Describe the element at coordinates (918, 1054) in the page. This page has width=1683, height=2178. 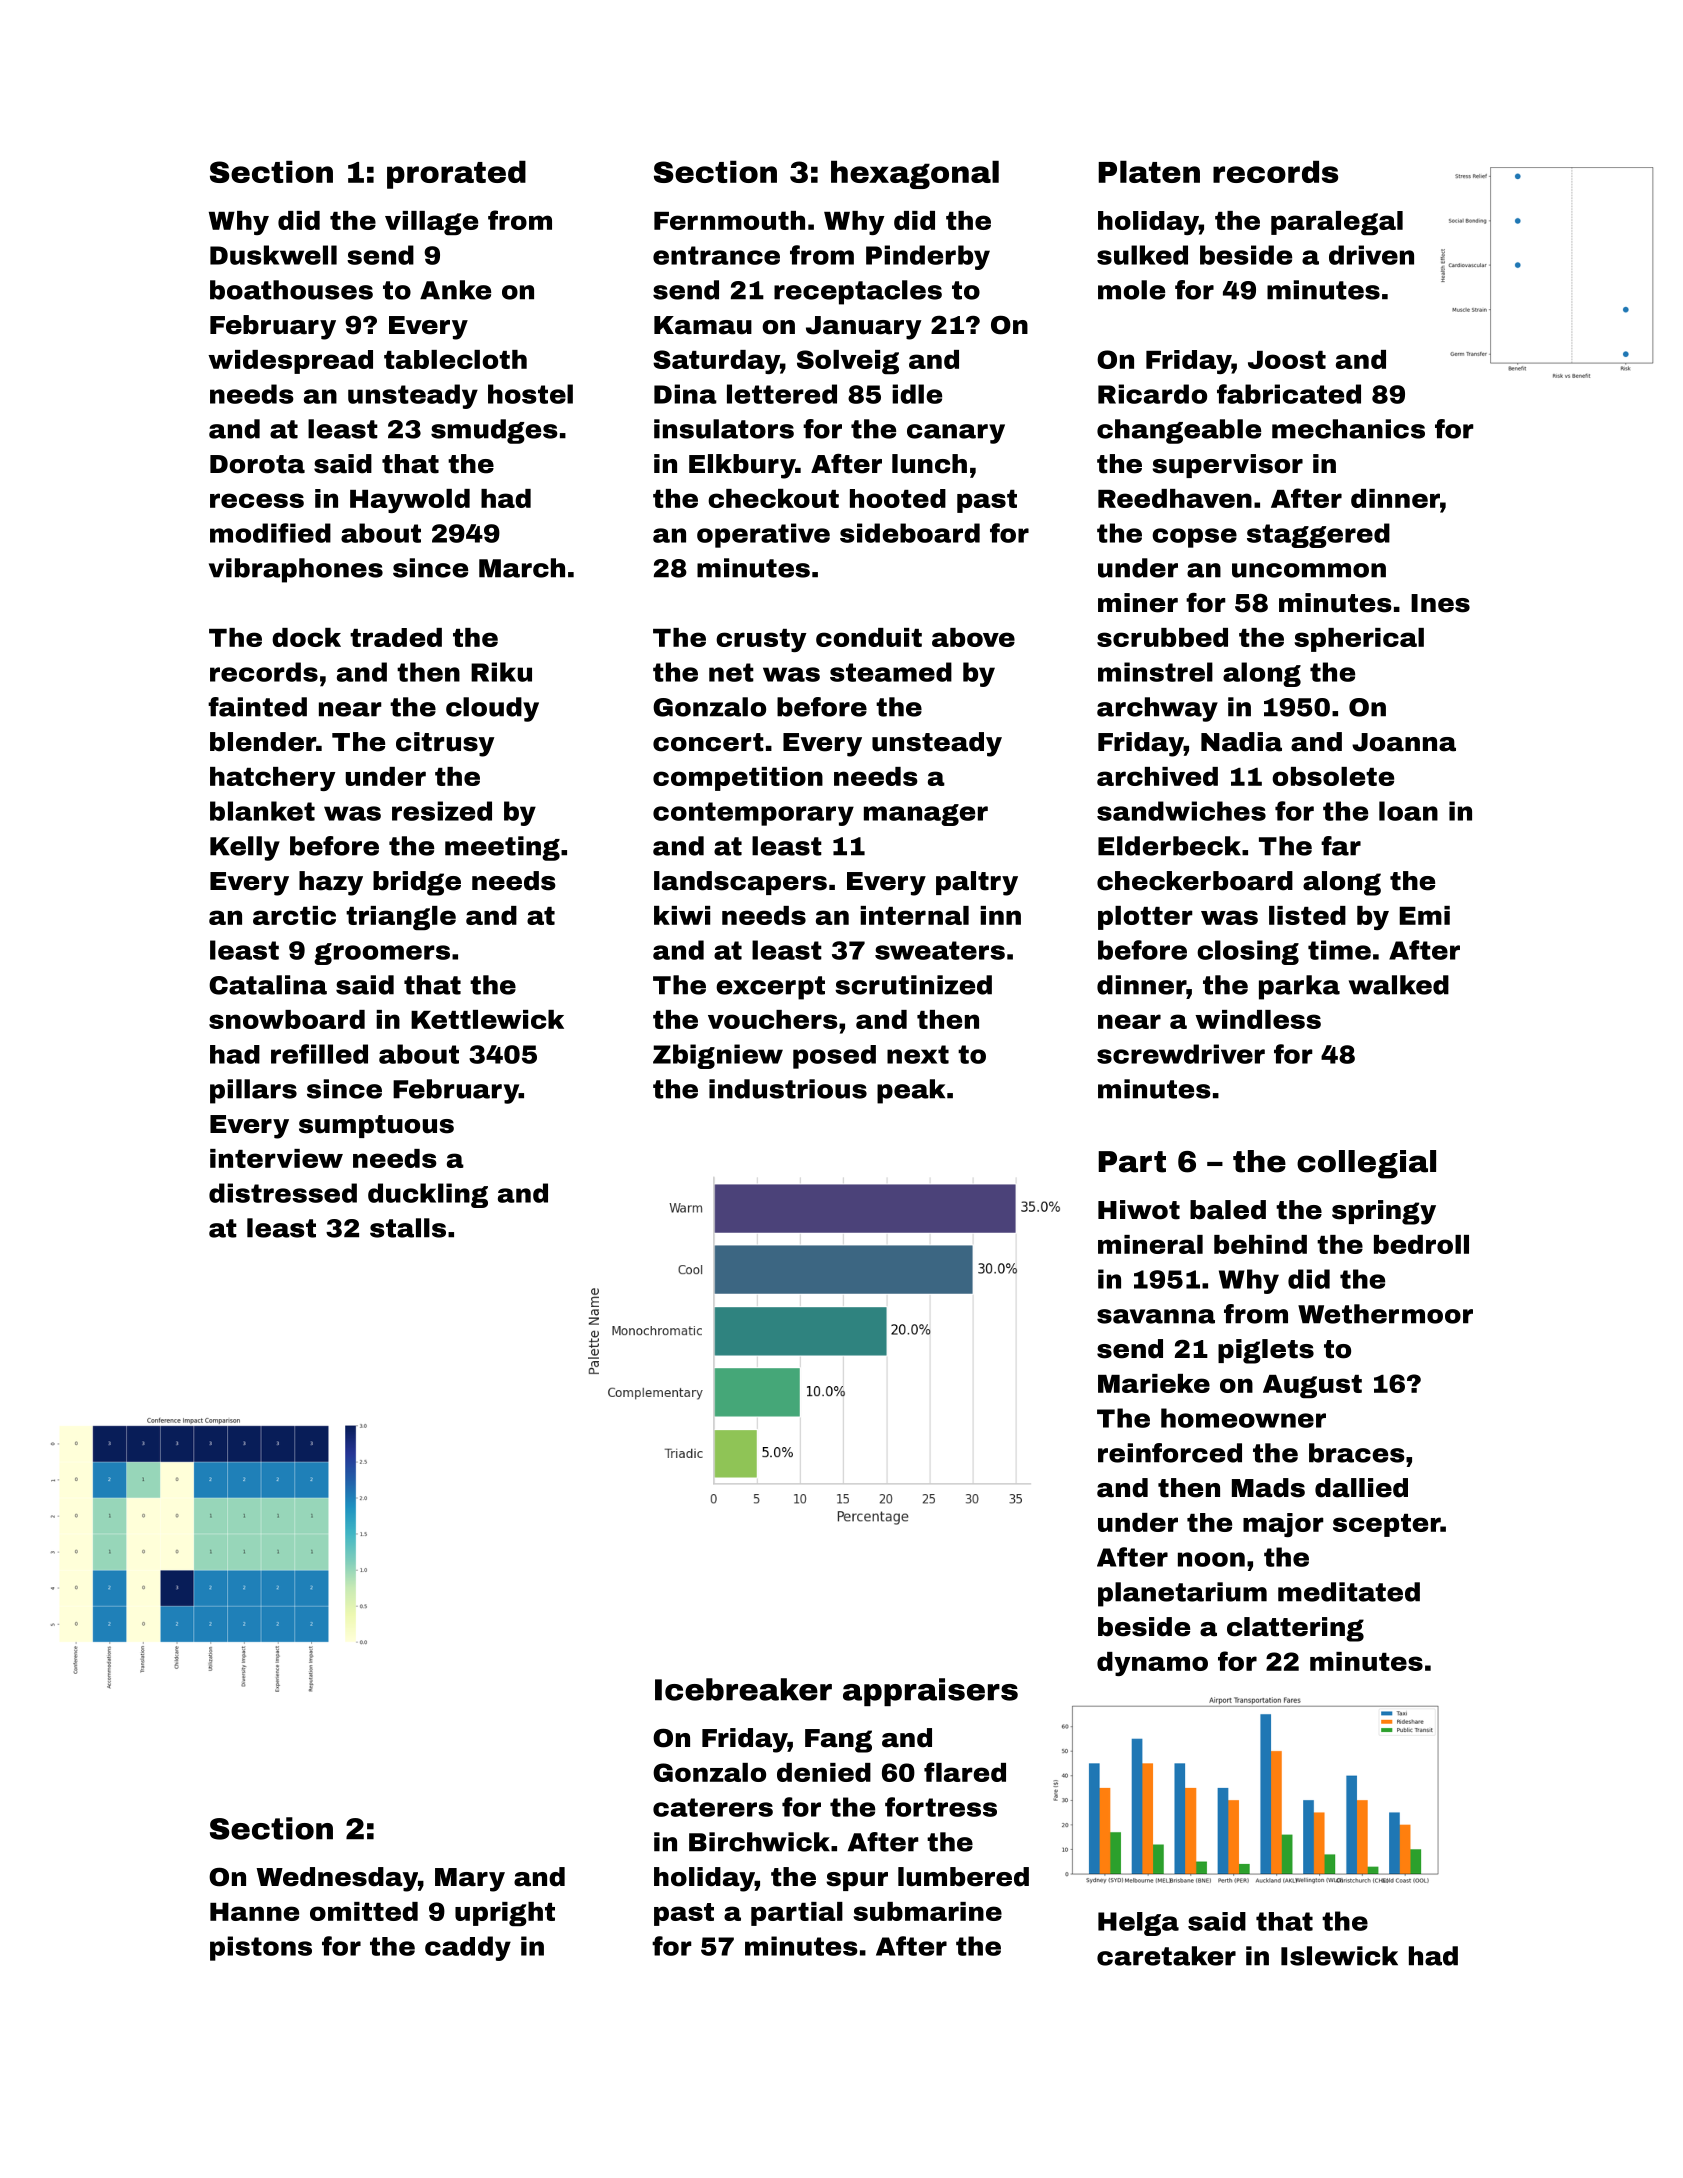
I see `next` at that location.
